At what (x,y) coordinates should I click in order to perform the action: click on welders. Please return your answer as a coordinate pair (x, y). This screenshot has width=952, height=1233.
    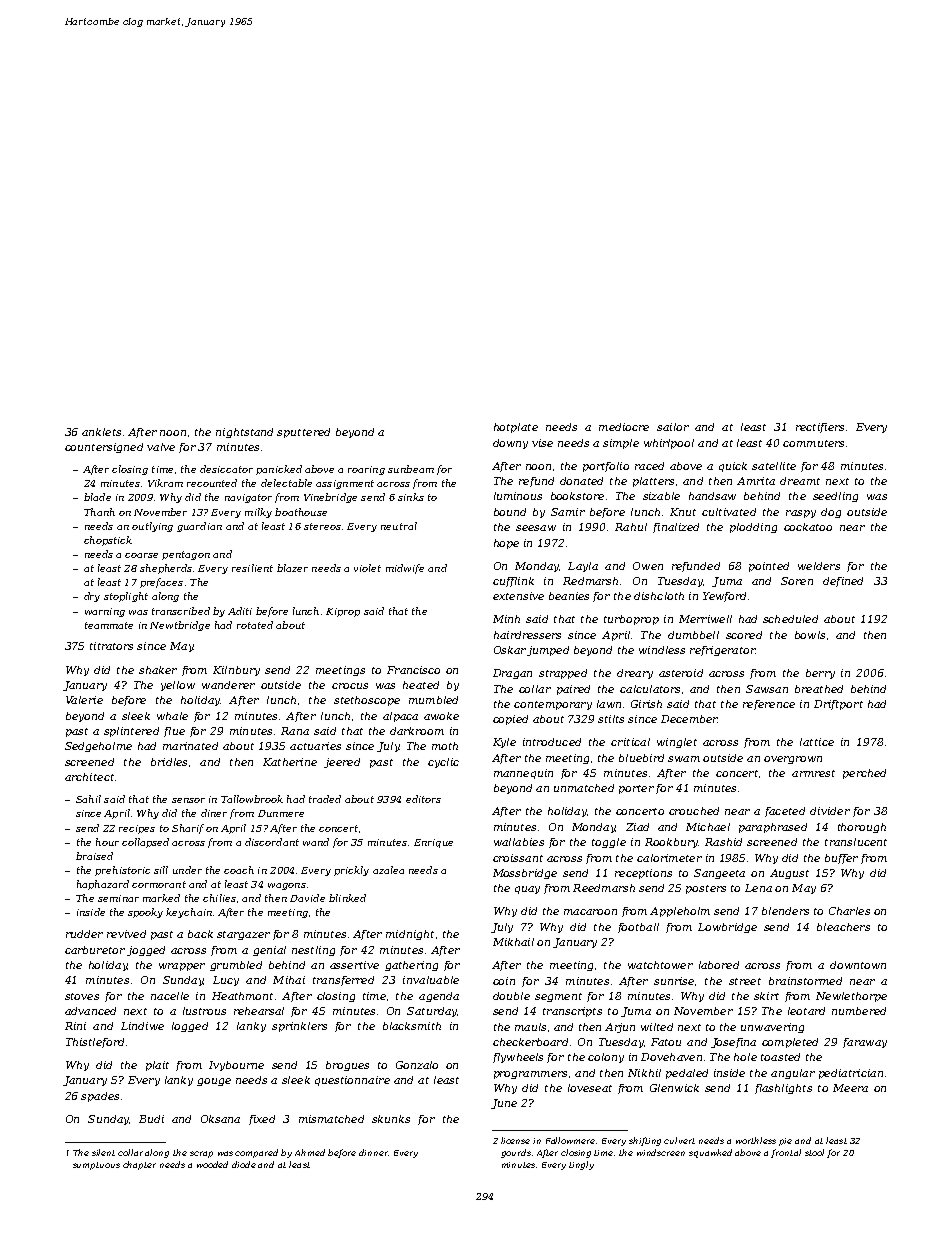
    Looking at the image, I should click on (819, 566).
